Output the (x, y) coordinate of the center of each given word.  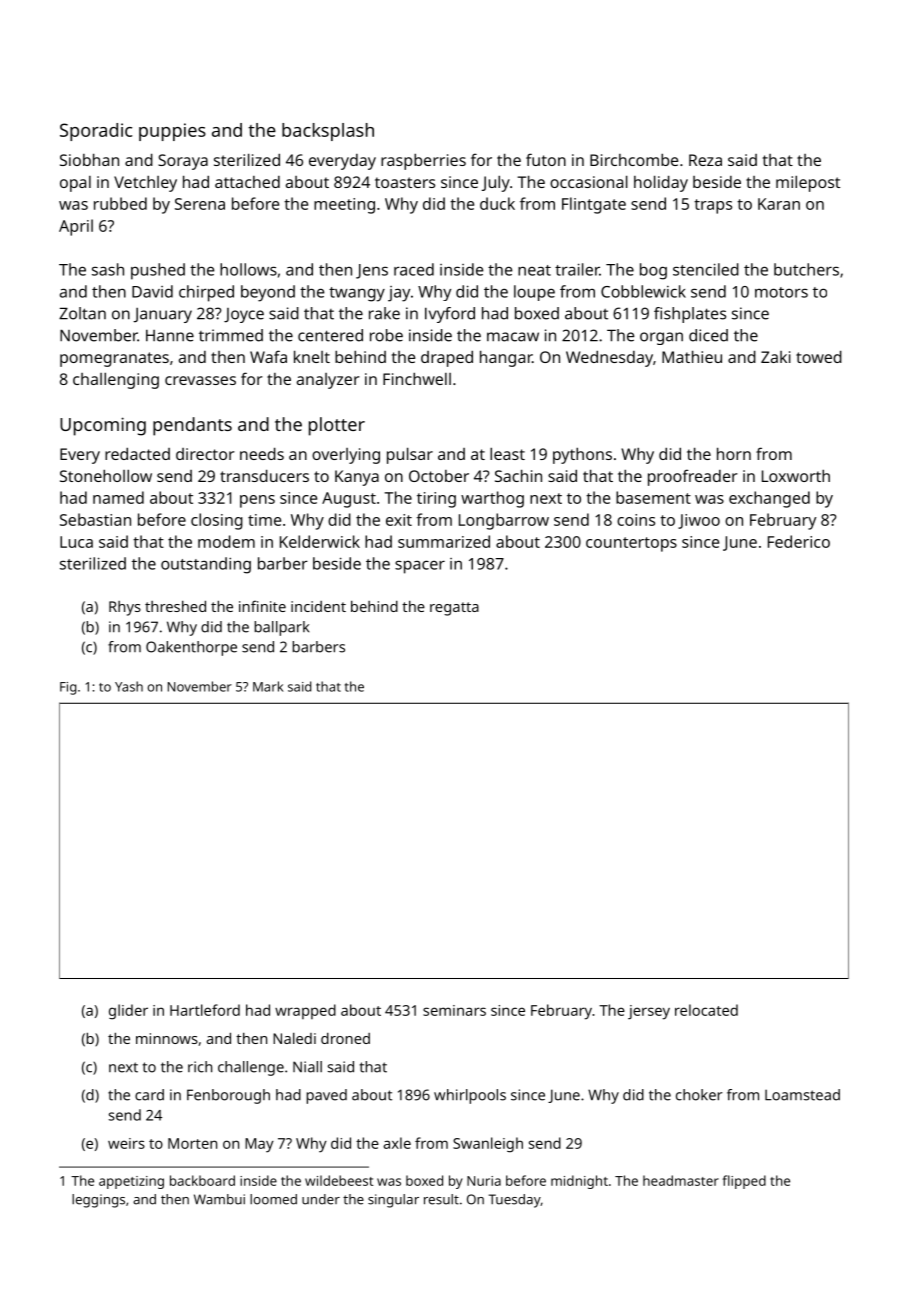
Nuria (484, 1181)
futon (546, 159)
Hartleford (205, 1010)
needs (262, 453)
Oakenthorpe (191, 648)
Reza (705, 160)
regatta (454, 609)
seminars (454, 1010)
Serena (200, 204)
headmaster (681, 1180)
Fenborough (228, 1096)
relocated (706, 1010)
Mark (268, 686)
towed (819, 356)
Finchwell (417, 378)
